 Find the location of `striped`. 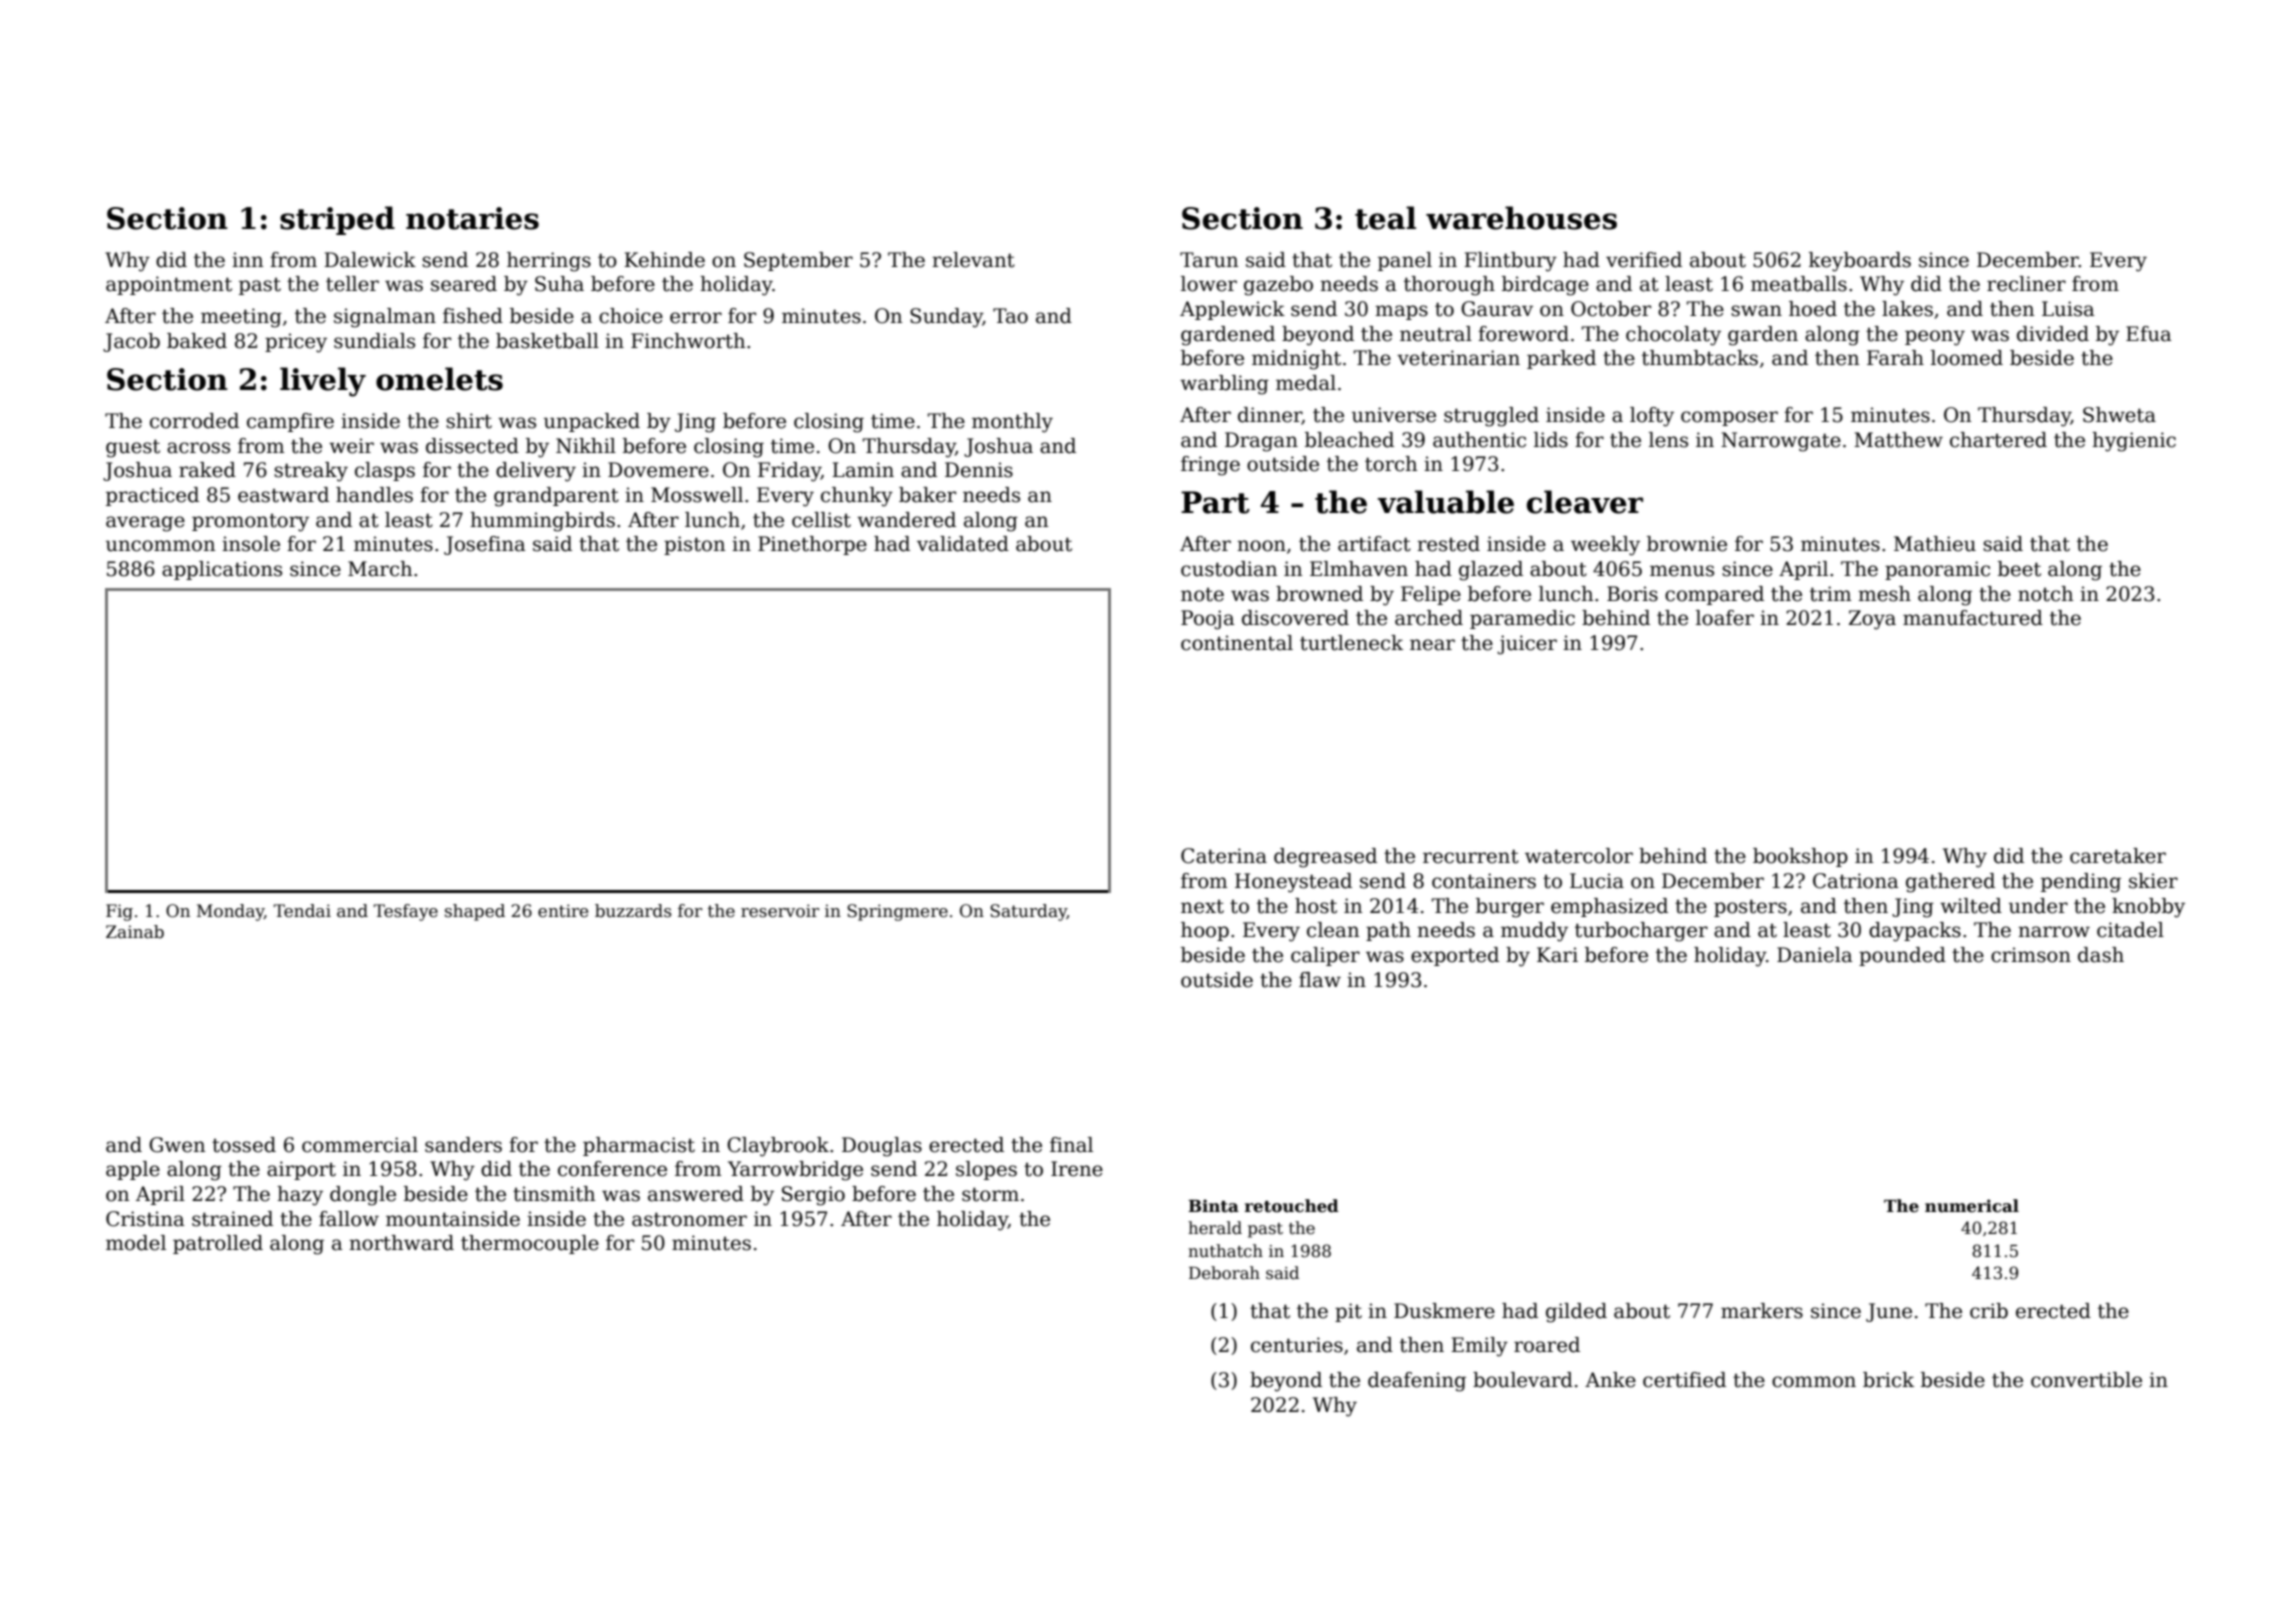

striped is located at coordinates (337, 220).
